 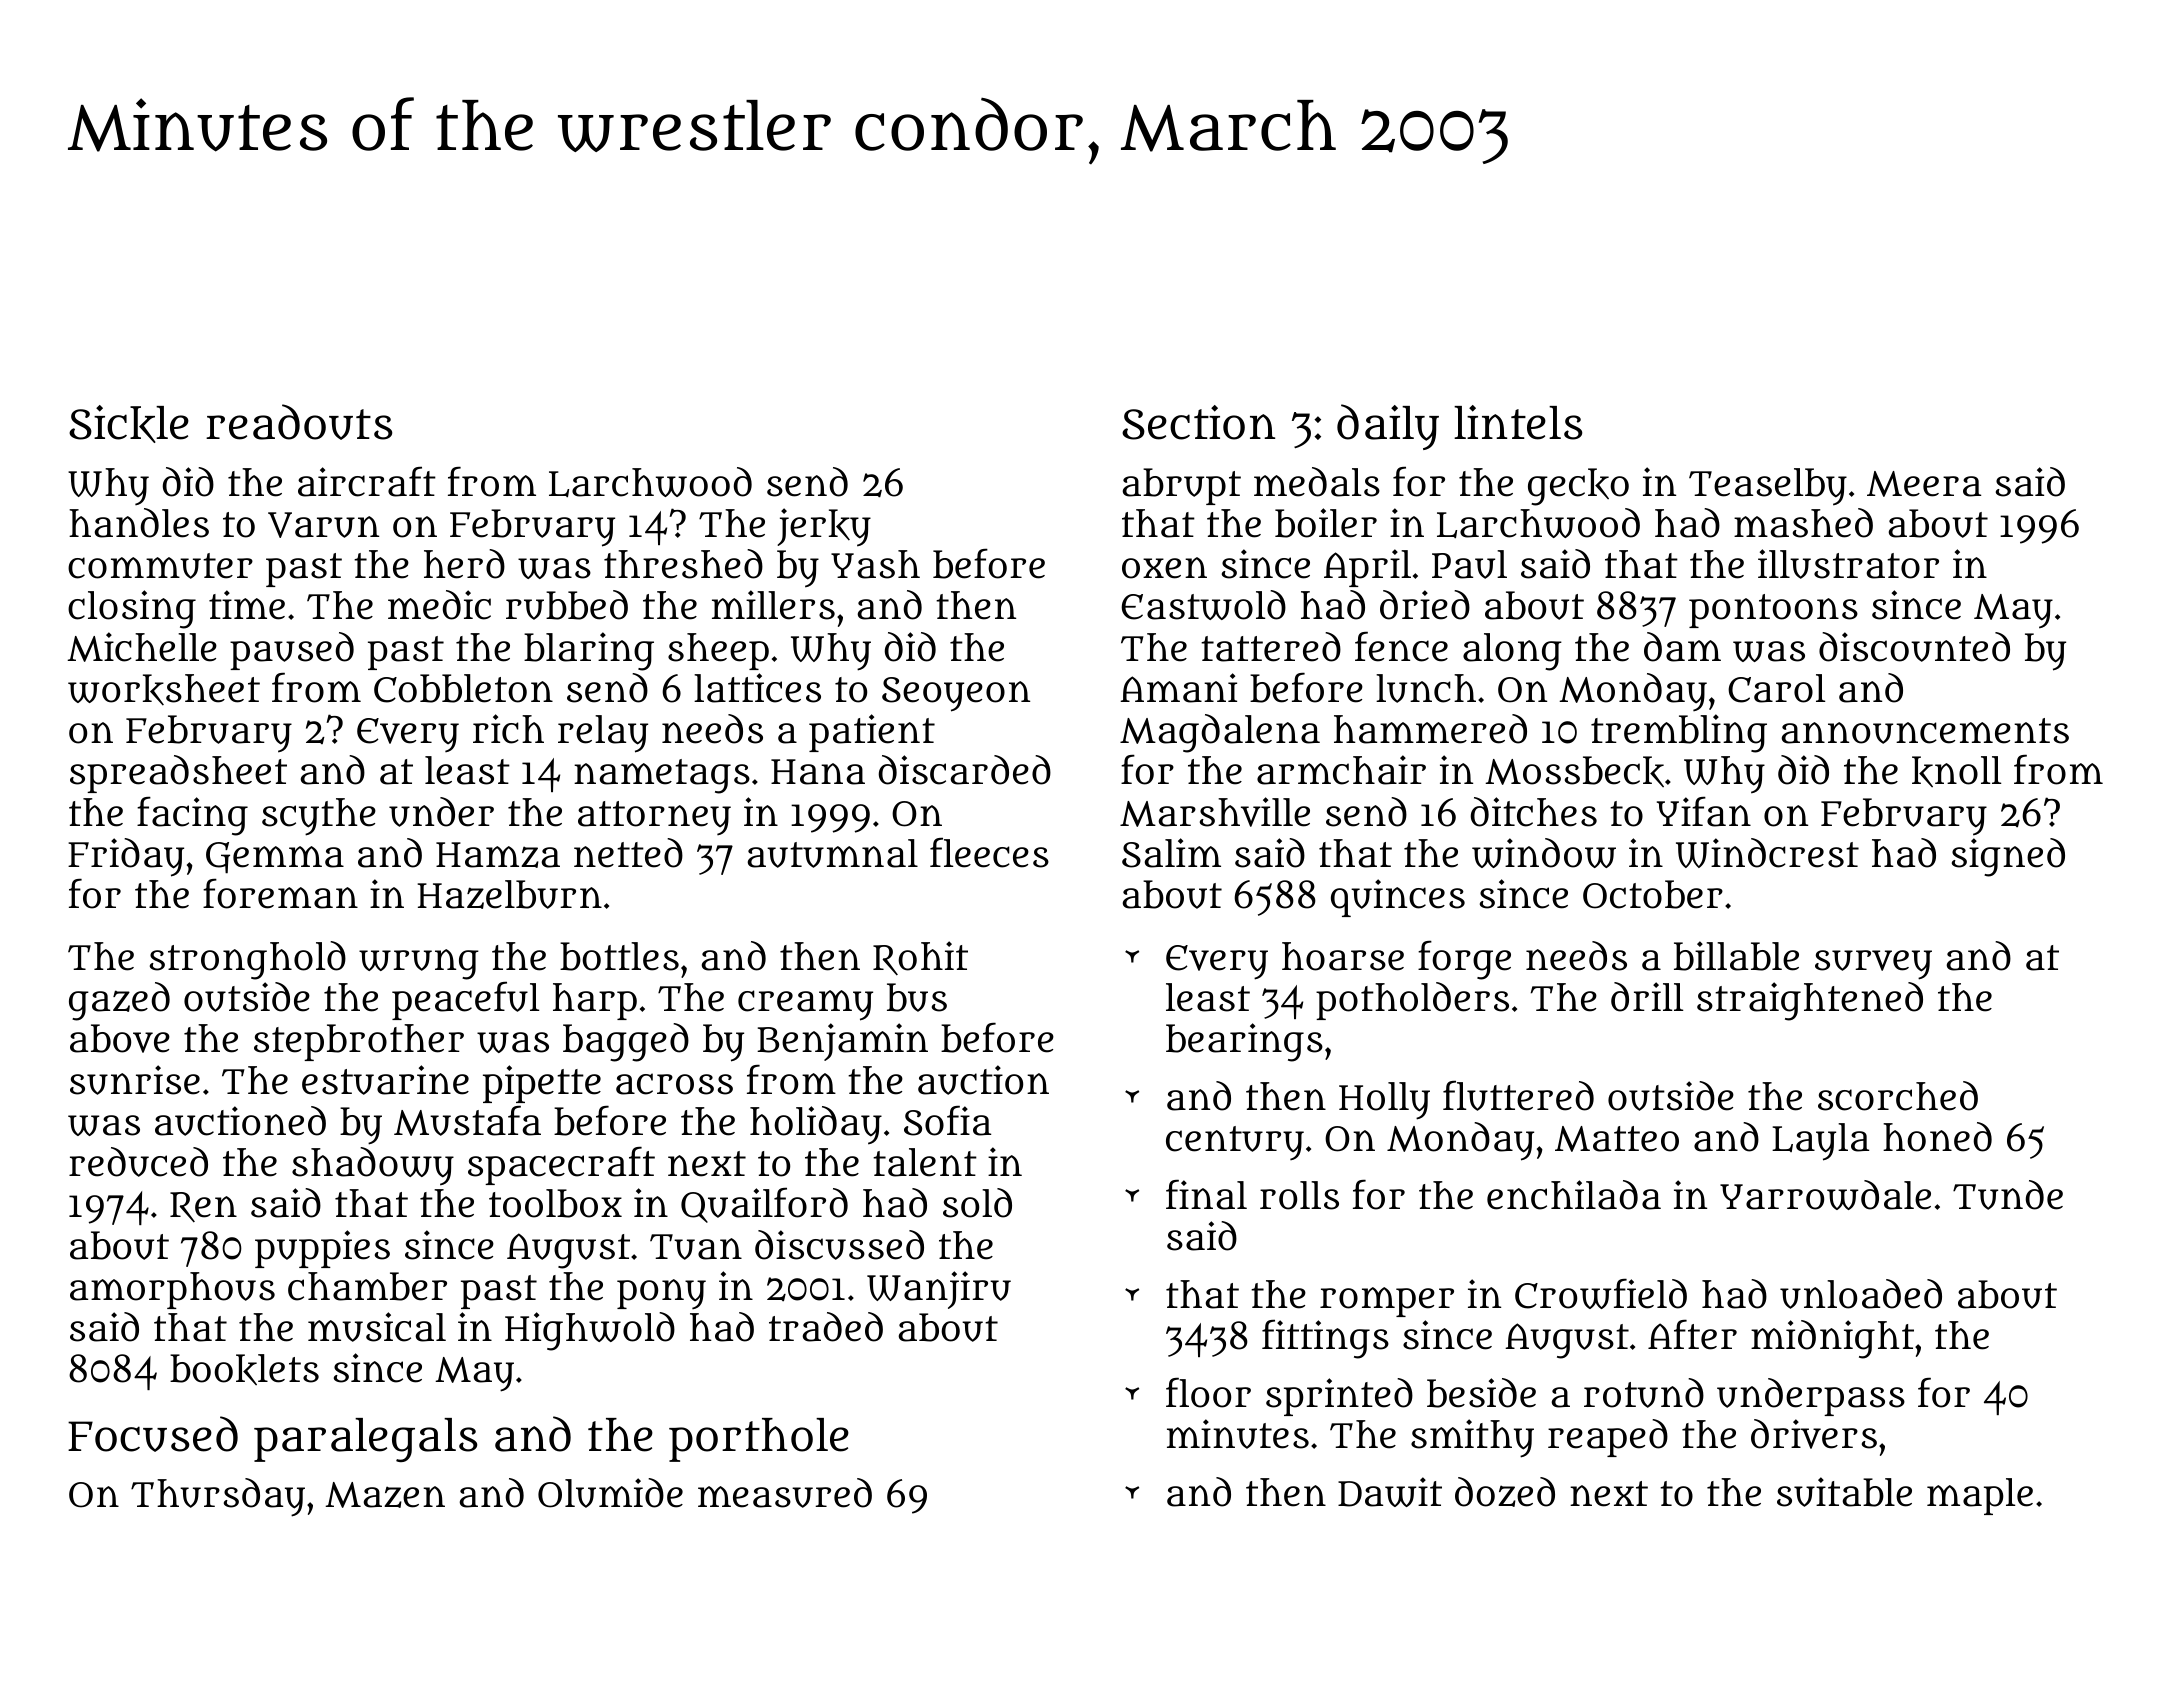 I want to click on signed, so click(x=2008, y=857).
